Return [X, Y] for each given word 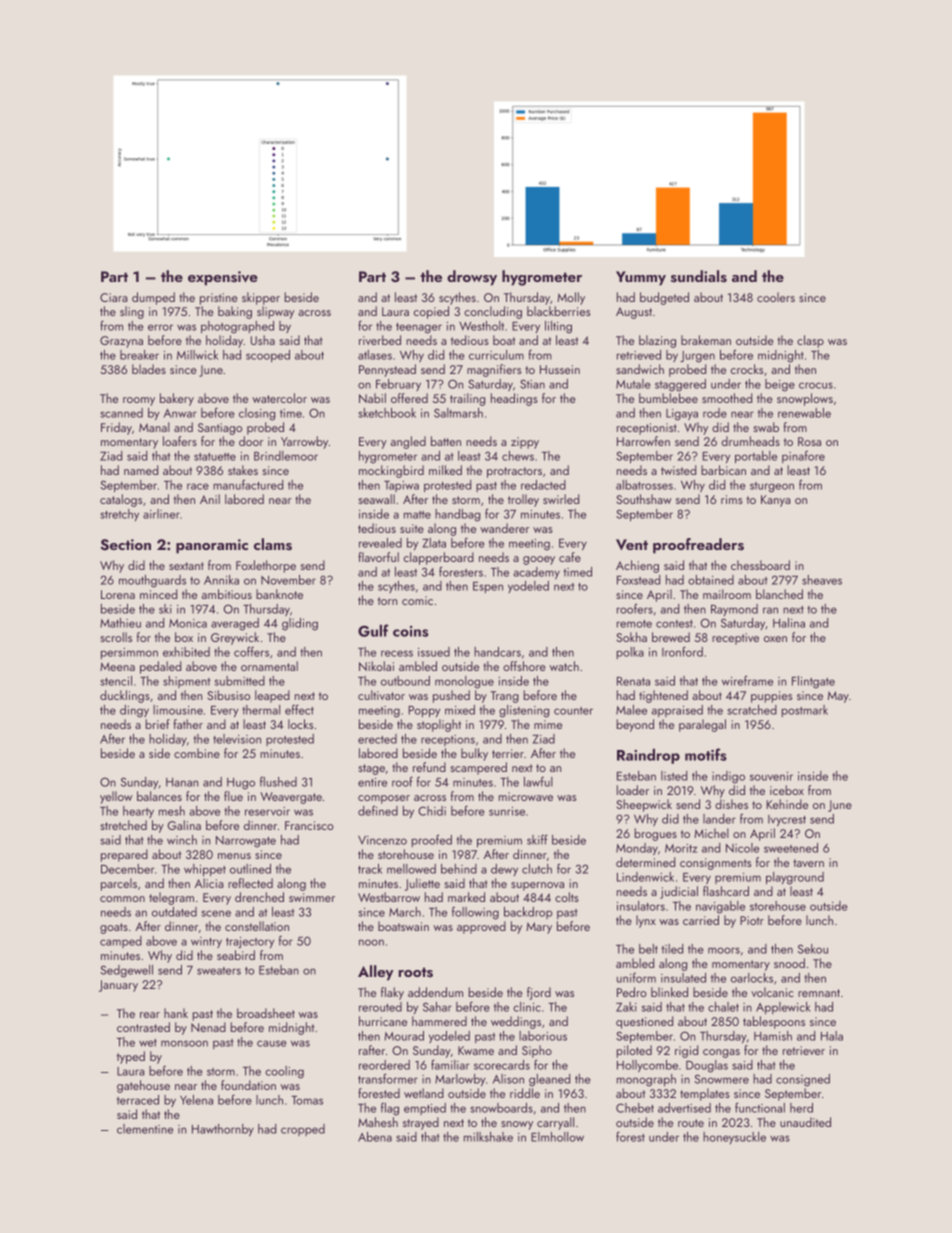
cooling [284, 1072]
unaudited [805, 1122]
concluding [493, 312]
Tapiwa [401, 486]
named [141, 470]
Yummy [641, 278]
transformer [388, 1078]
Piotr [752, 920]
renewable [804, 413]
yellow [116, 797]
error [160, 327]
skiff [537, 839]
